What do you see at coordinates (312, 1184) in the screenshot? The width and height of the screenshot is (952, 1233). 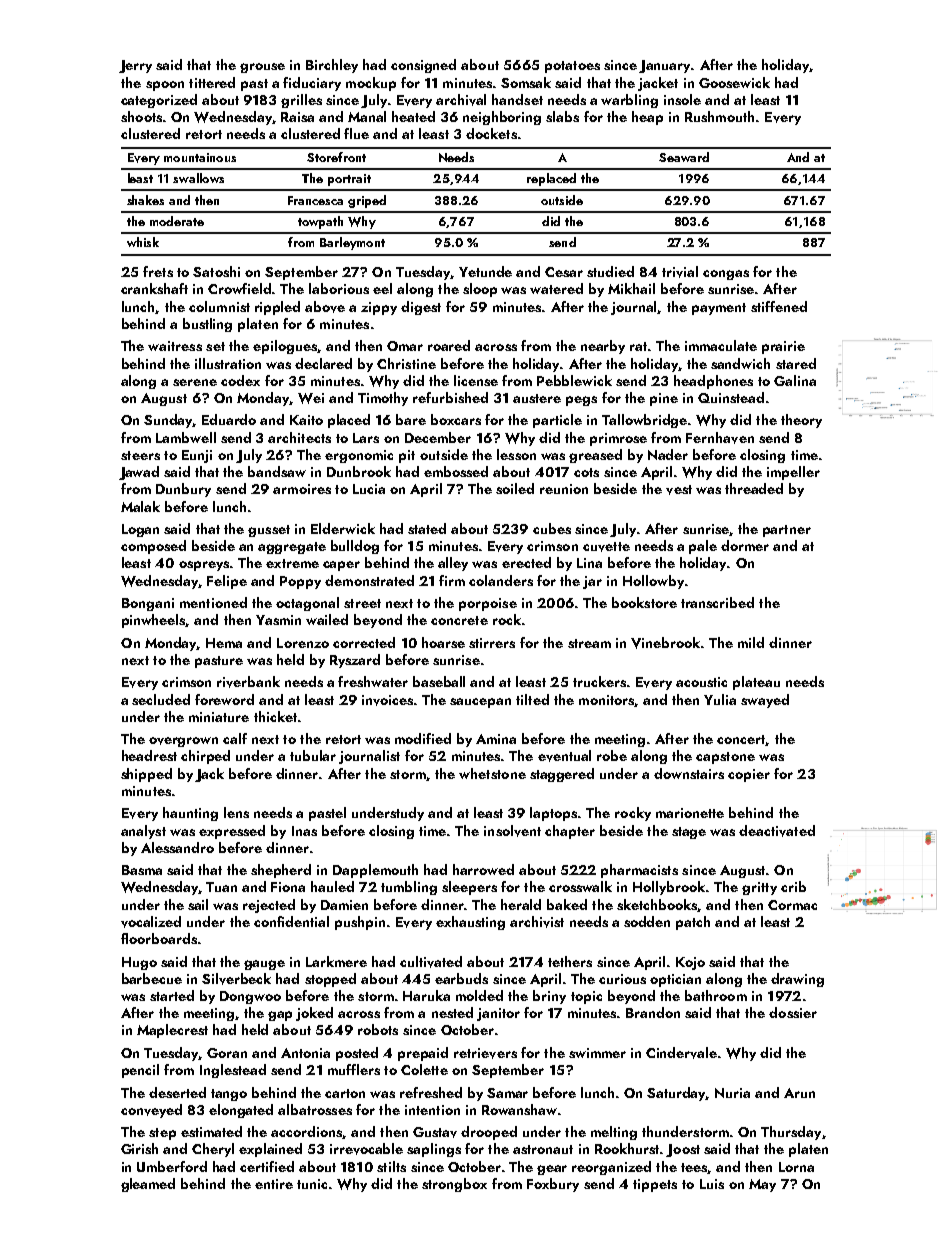 I see `tunic` at bounding box center [312, 1184].
